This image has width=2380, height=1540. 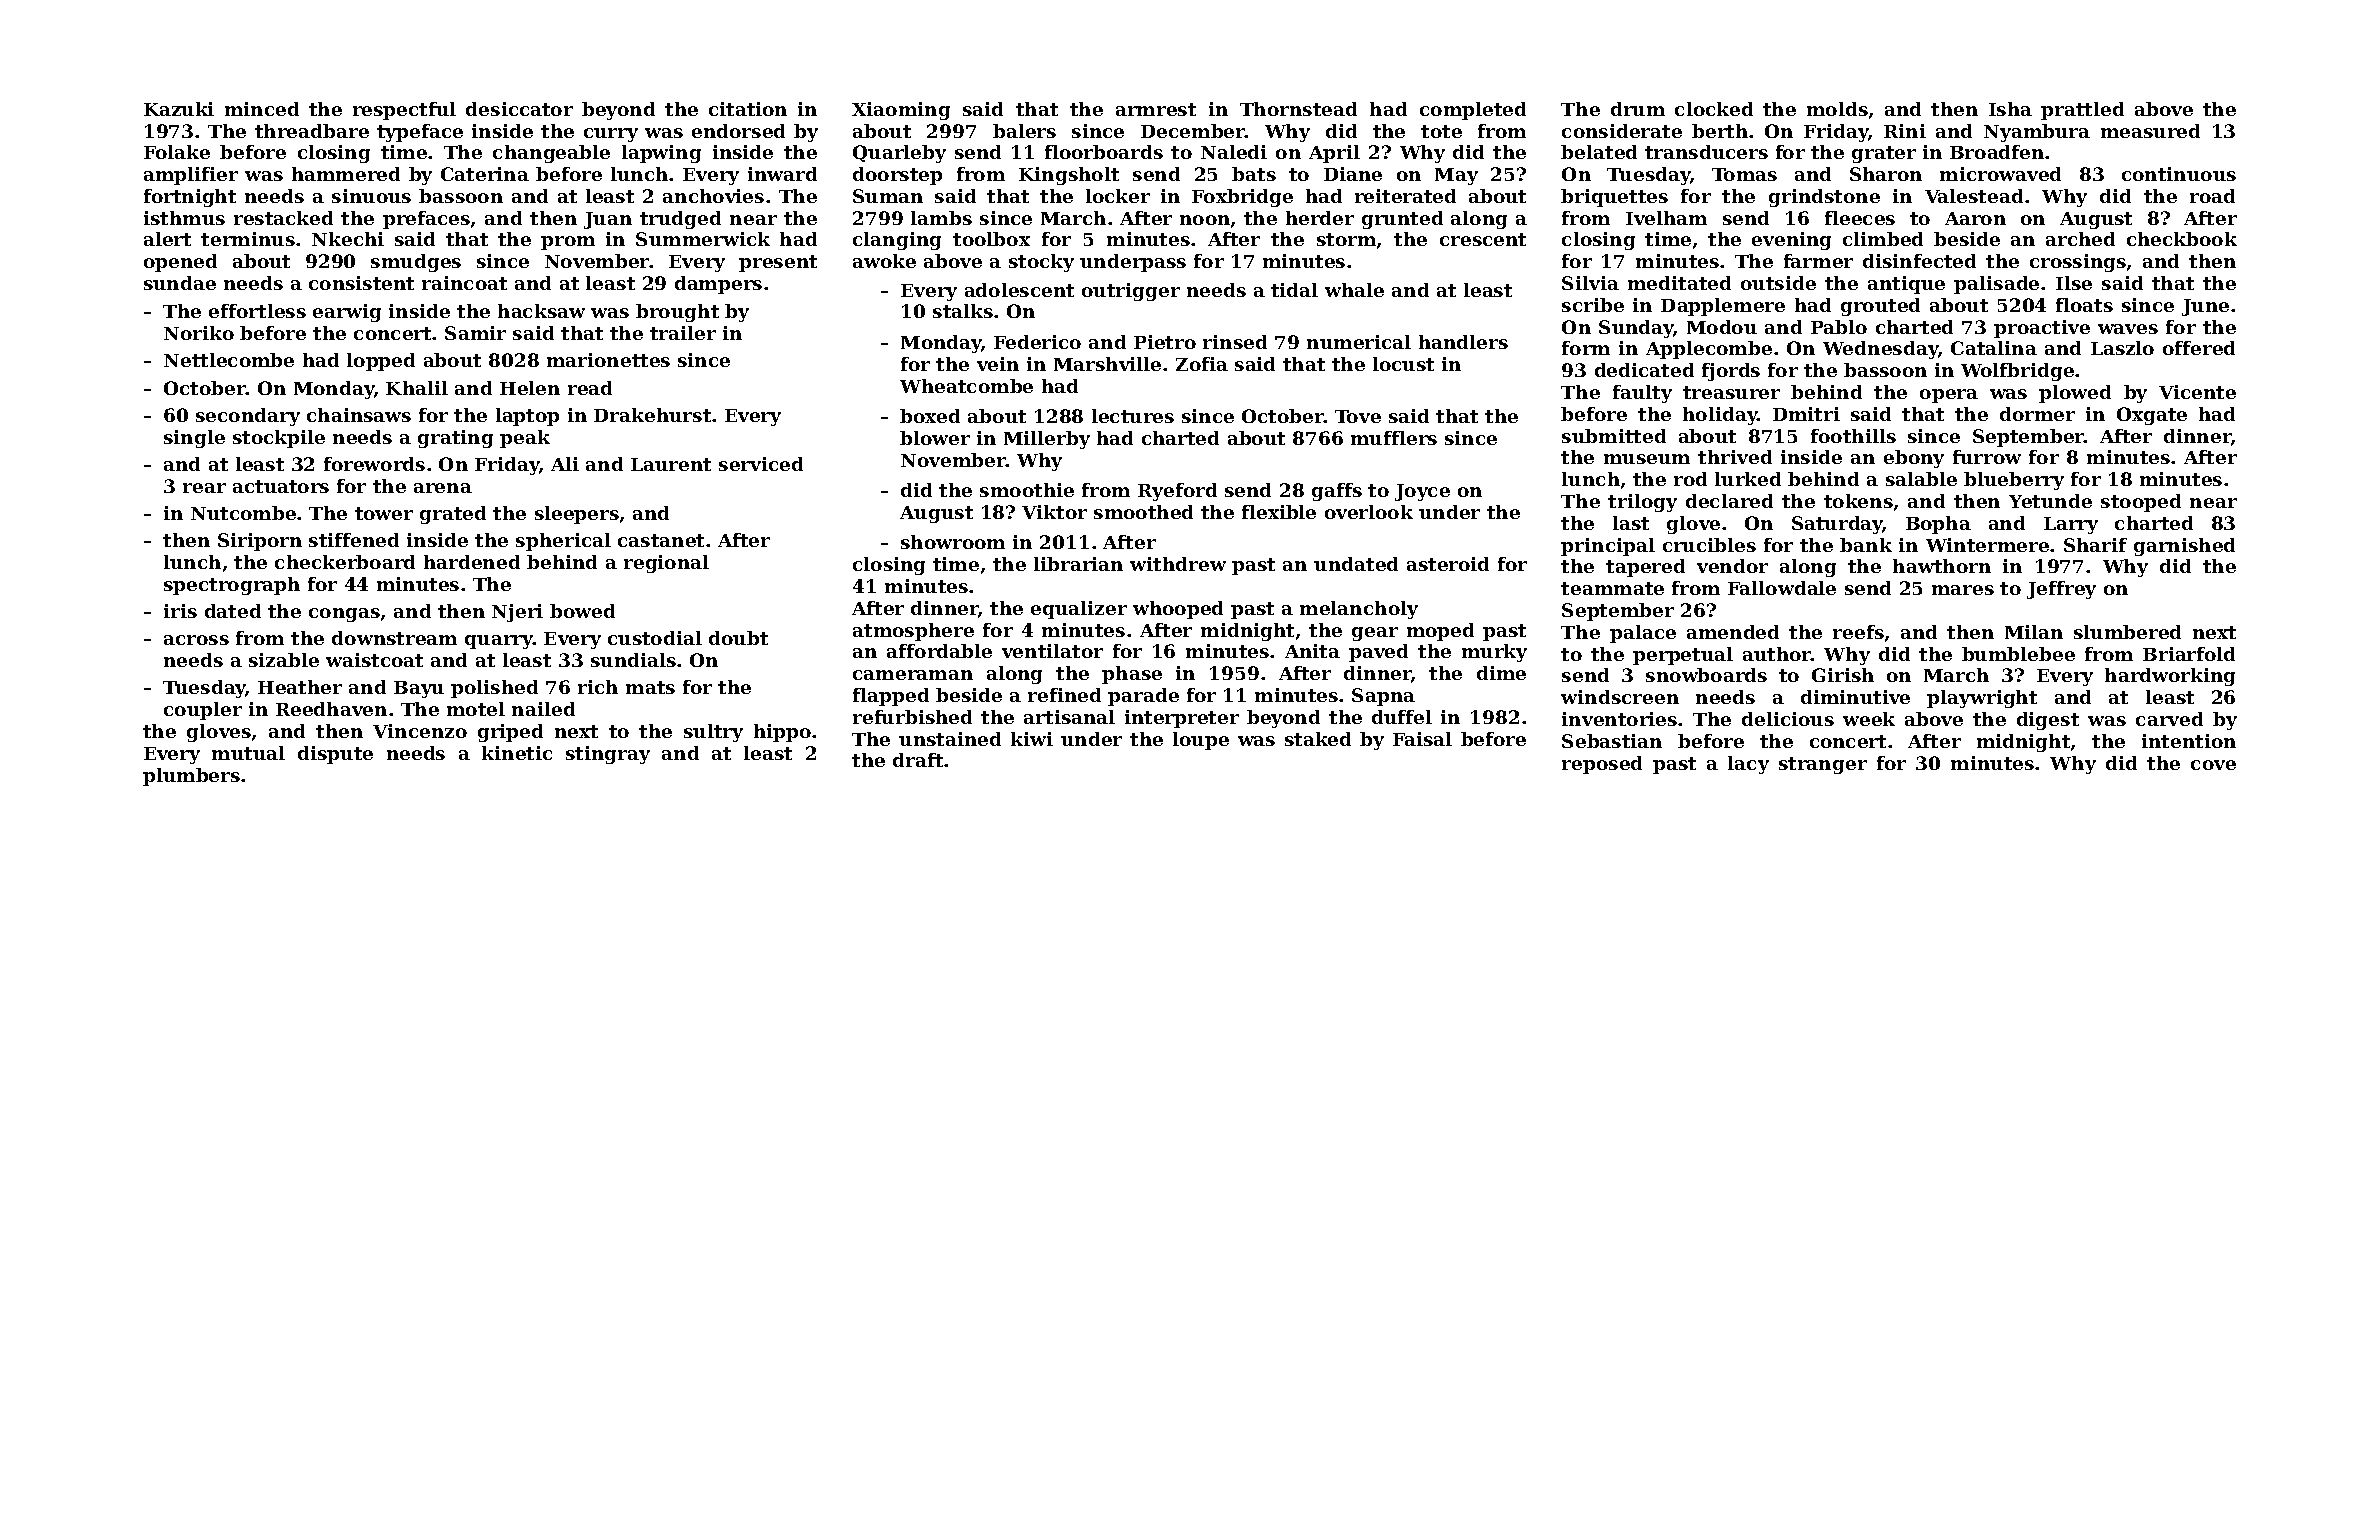 I want to click on spectrograph, so click(x=232, y=586).
